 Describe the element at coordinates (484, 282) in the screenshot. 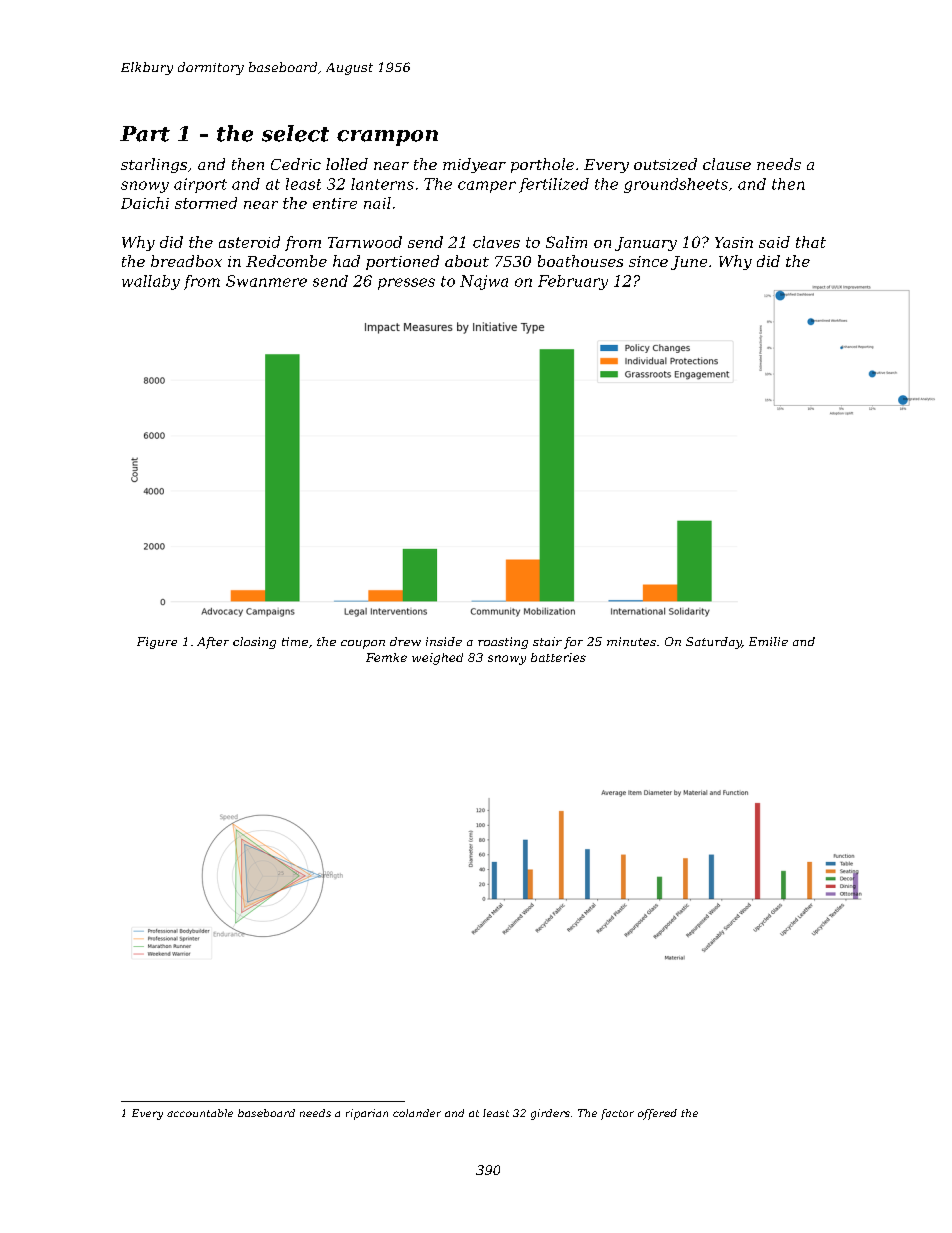

I see `Najwa` at that location.
